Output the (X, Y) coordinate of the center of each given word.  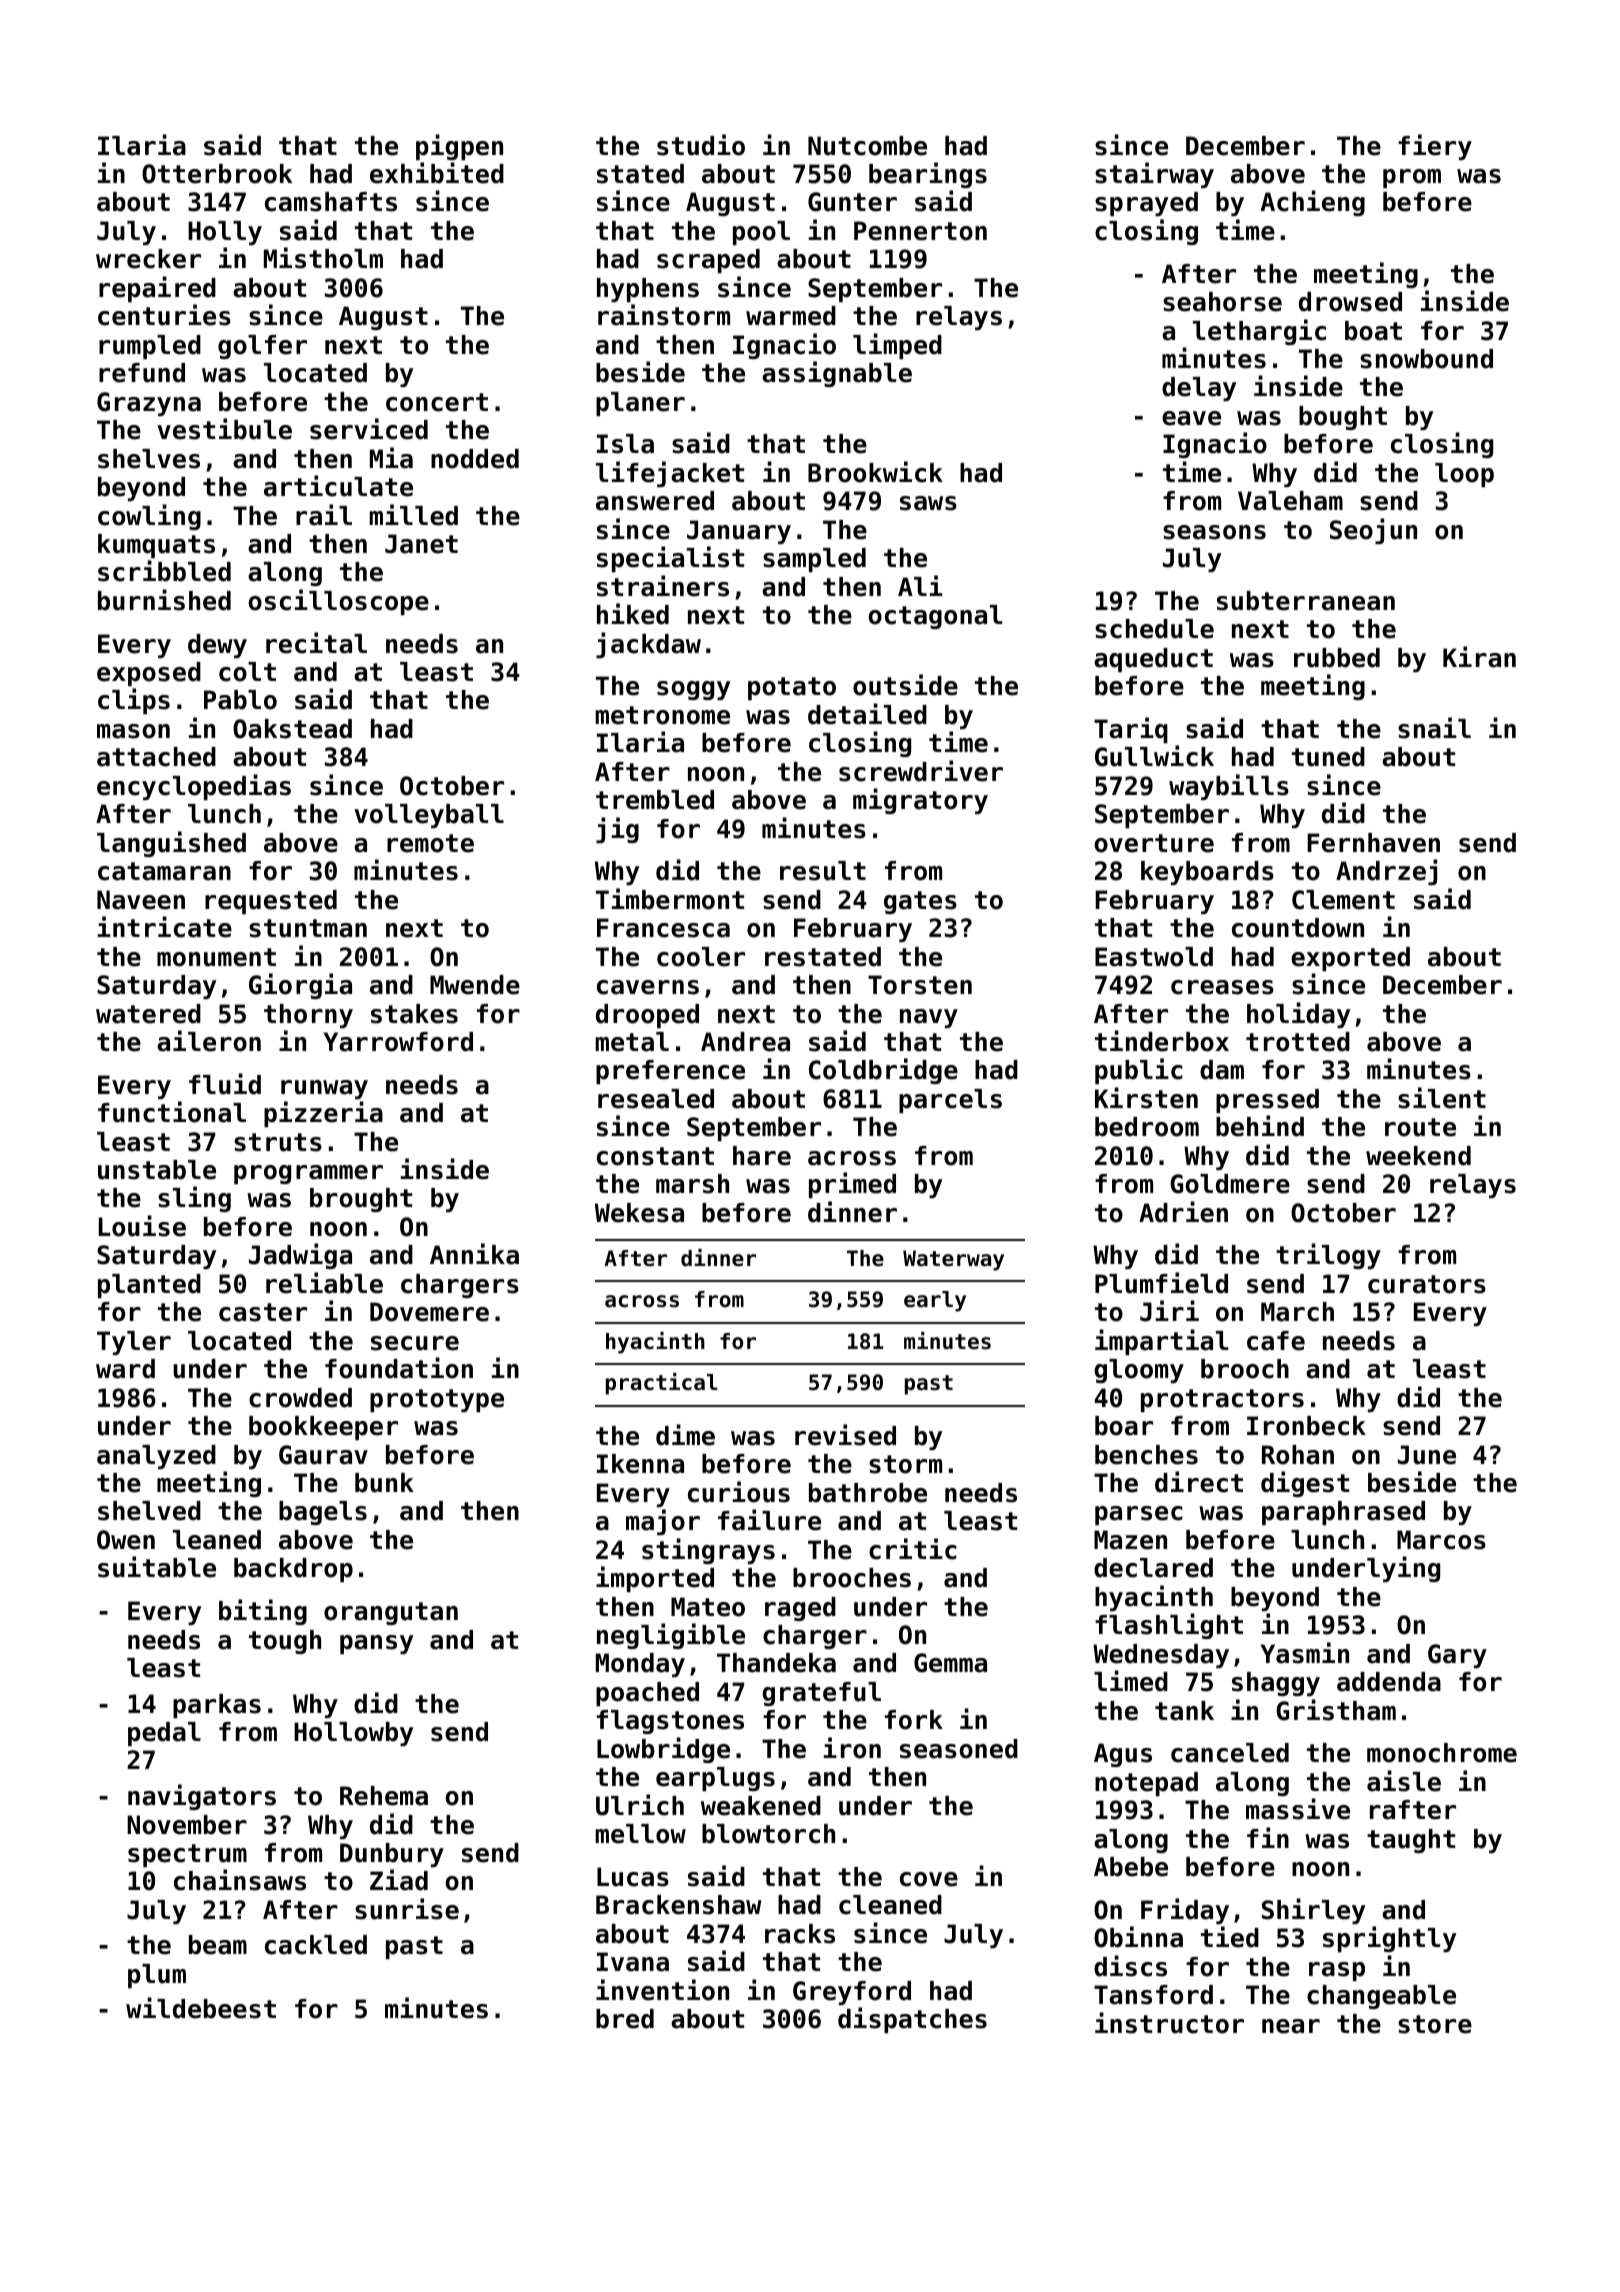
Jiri (1169, 1311)
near (1291, 2026)
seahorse (1222, 302)
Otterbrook (217, 174)
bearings (928, 175)
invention (662, 1990)
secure (415, 1343)
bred (625, 2019)
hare (762, 1156)
